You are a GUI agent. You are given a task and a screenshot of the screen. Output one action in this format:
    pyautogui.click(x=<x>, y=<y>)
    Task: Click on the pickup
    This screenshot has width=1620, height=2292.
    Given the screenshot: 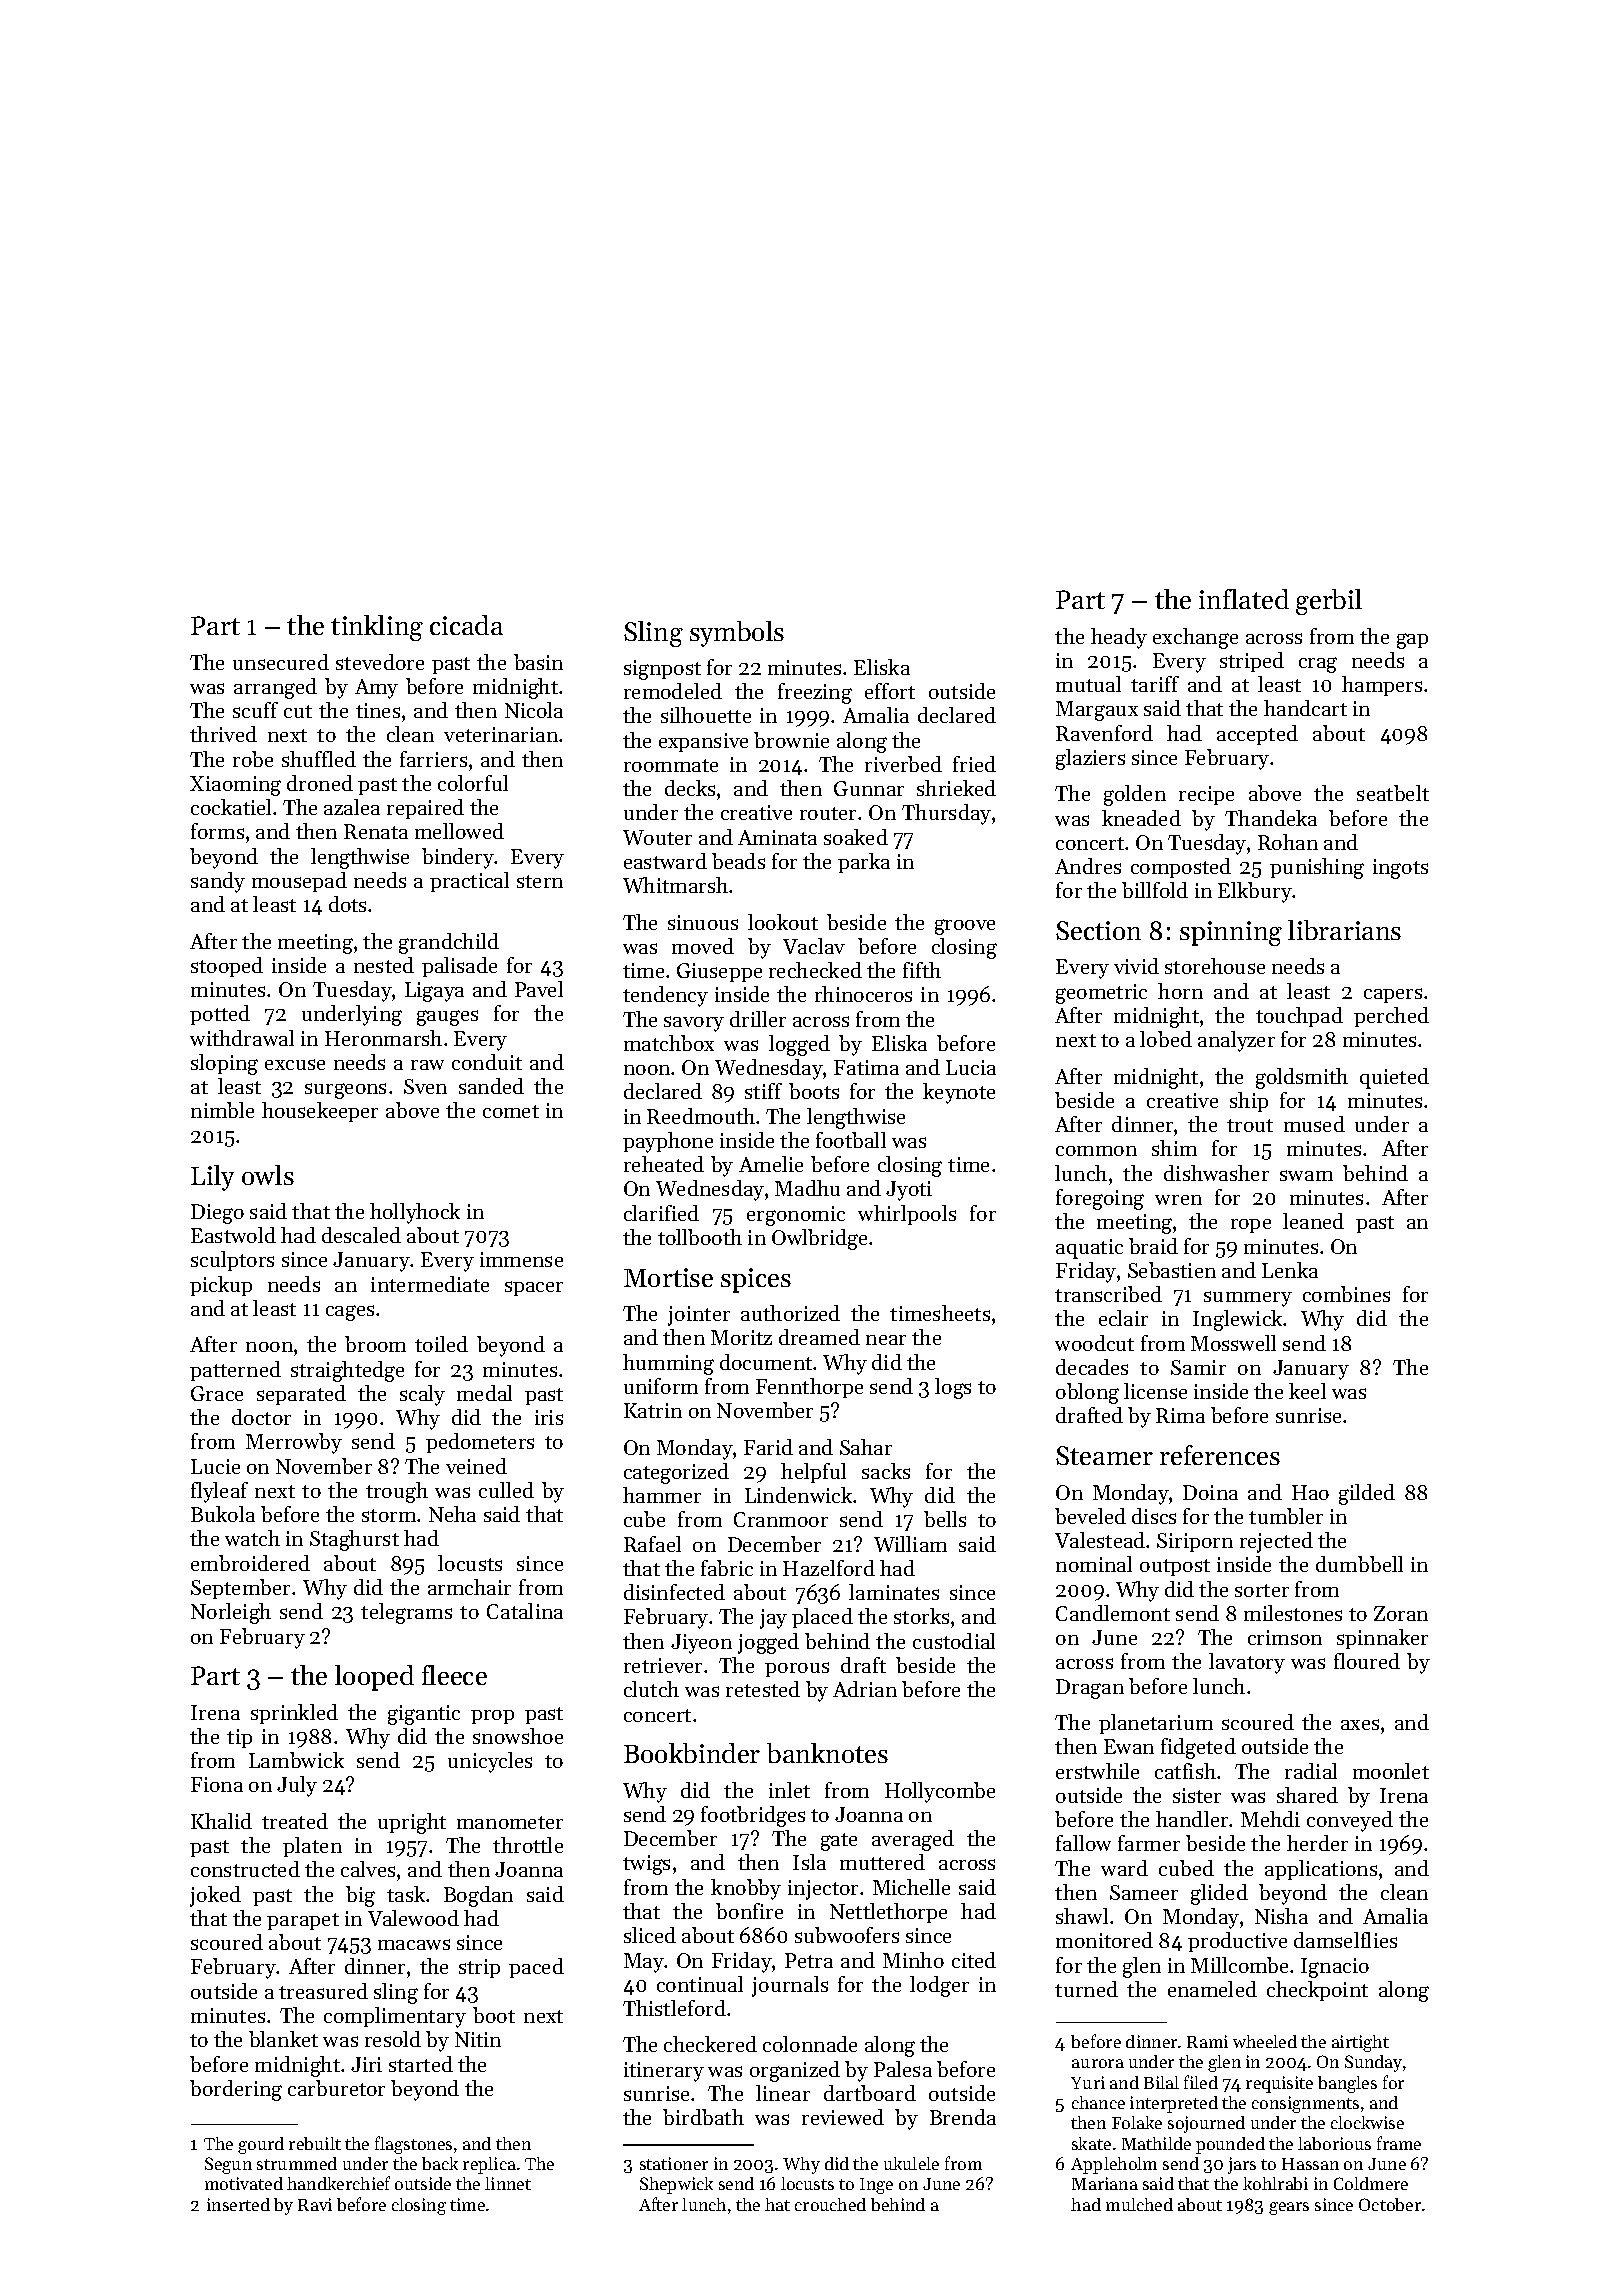 What is the action you would take?
    pyautogui.click(x=221, y=1286)
